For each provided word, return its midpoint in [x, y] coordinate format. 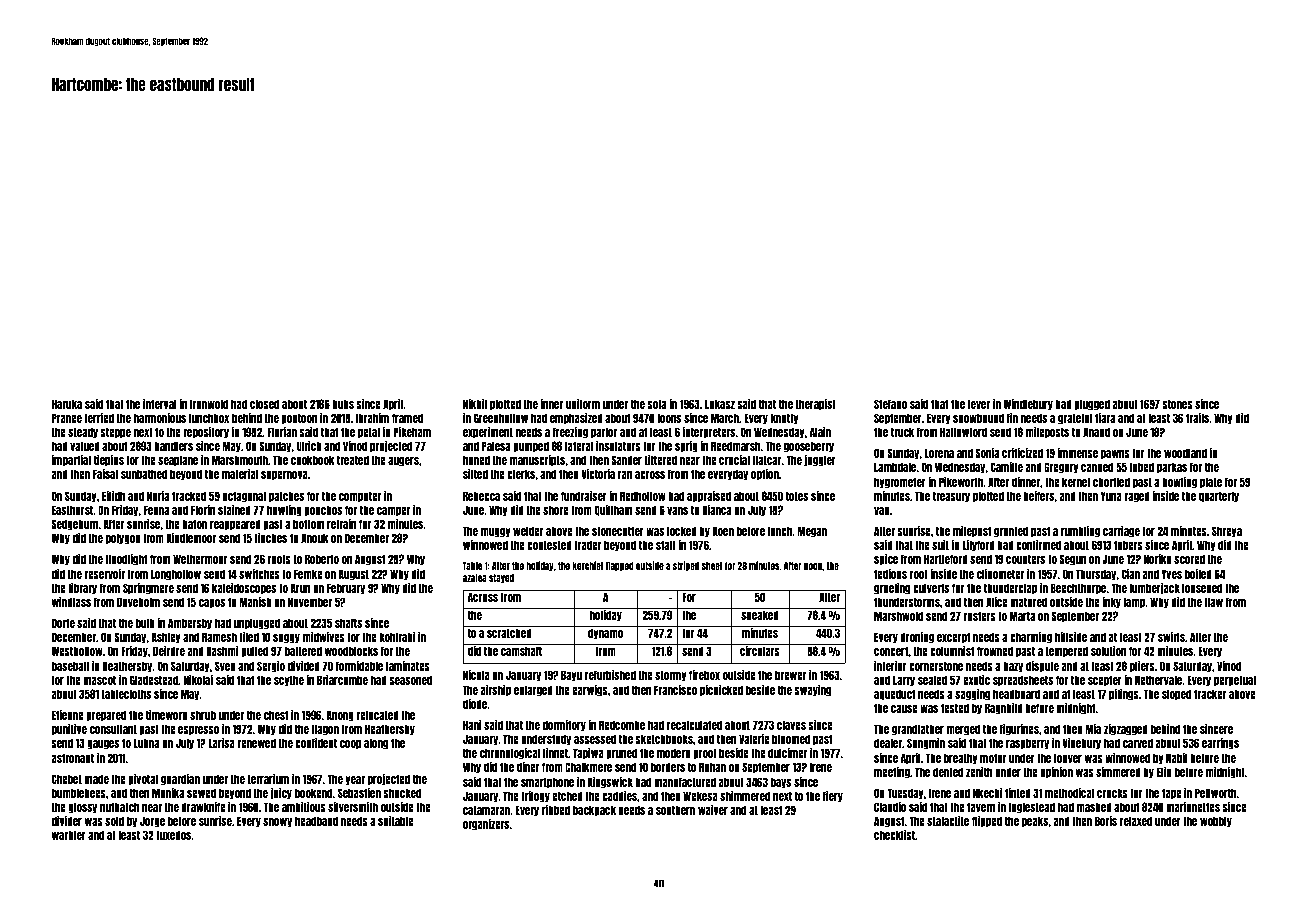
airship [495, 691]
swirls [1171, 637]
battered [303, 651]
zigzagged [1126, 730]
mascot [99, 680]
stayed [501, 578]
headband [316, 821]
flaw [1213, 602]
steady [83, 433]
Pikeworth [961, 482]
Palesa [496, 446]
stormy [671, 676]
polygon [123, 539]
